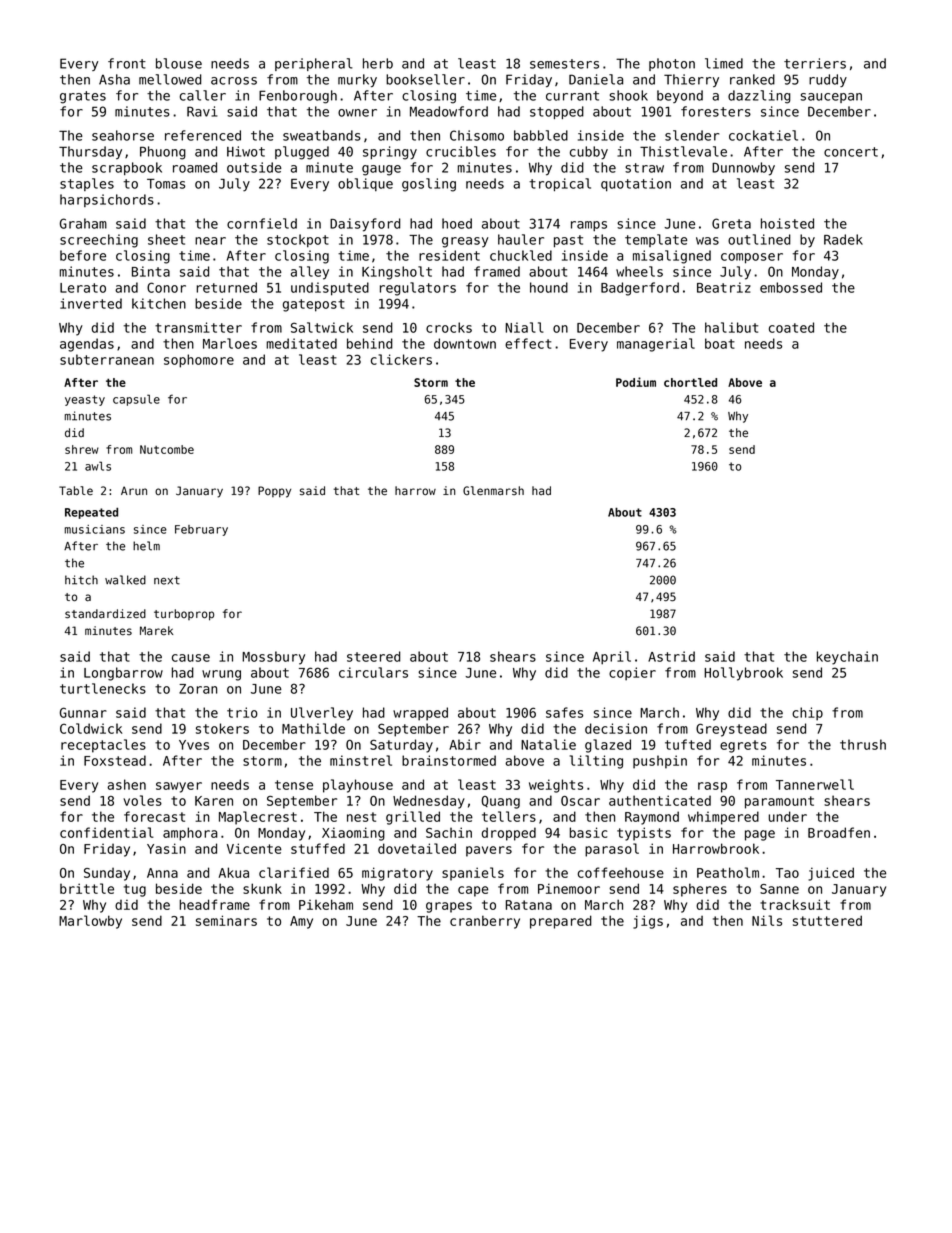  I want to click on stuttered, so click(827, 920).
